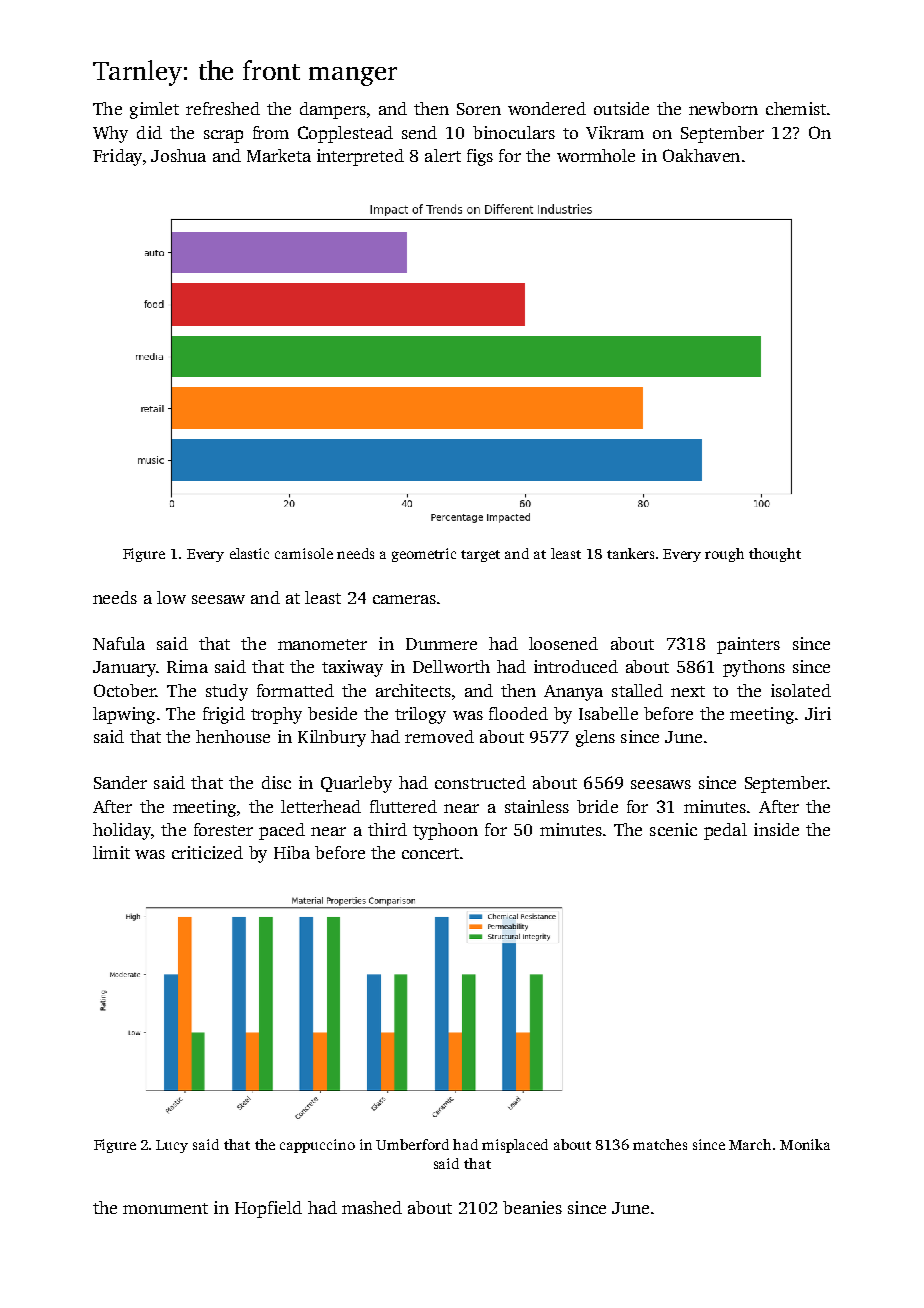 The width and height of the screenshot is (924, 1308). I want to click on Hopfield, so click(268, 1209).
